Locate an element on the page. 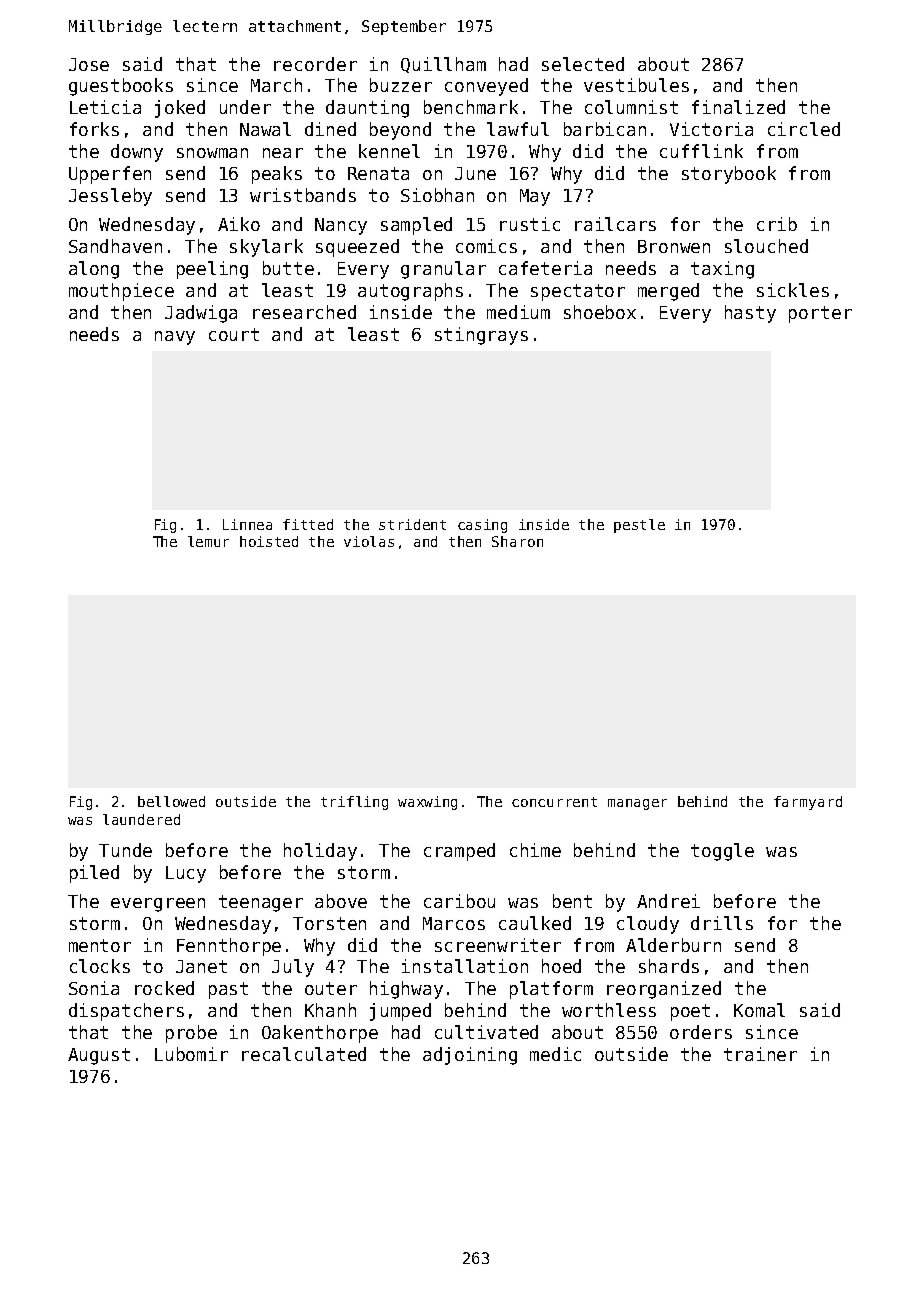  pestle is located at coordinates (639, 526).
